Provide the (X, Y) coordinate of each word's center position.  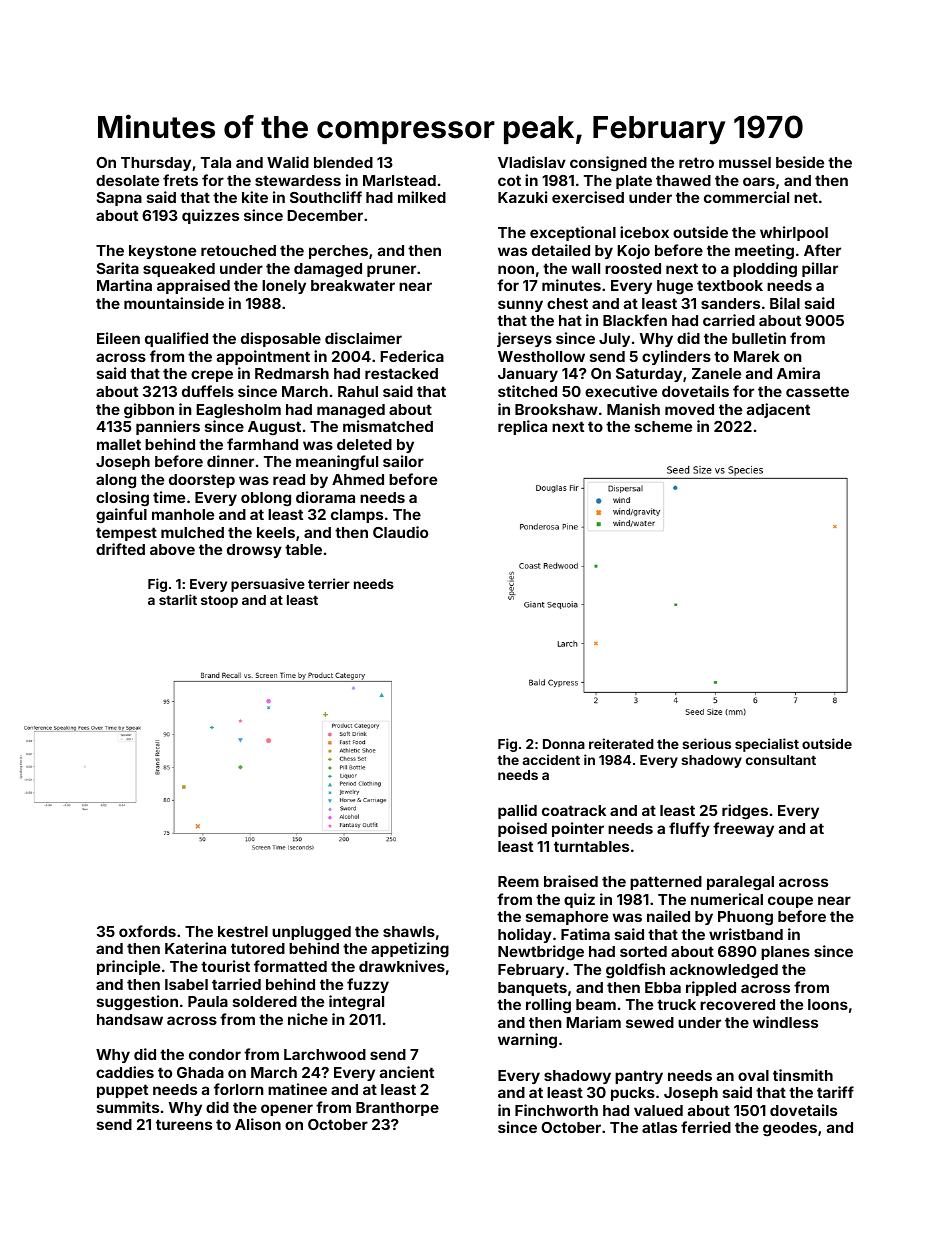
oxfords (147, 931)
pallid (517, 811)
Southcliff (326, 197)
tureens (184, 1124)
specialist (767, 745)
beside (800, 162)
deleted (364, 444)
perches (338, 252)
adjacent (778, 410)
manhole (183, 514)
